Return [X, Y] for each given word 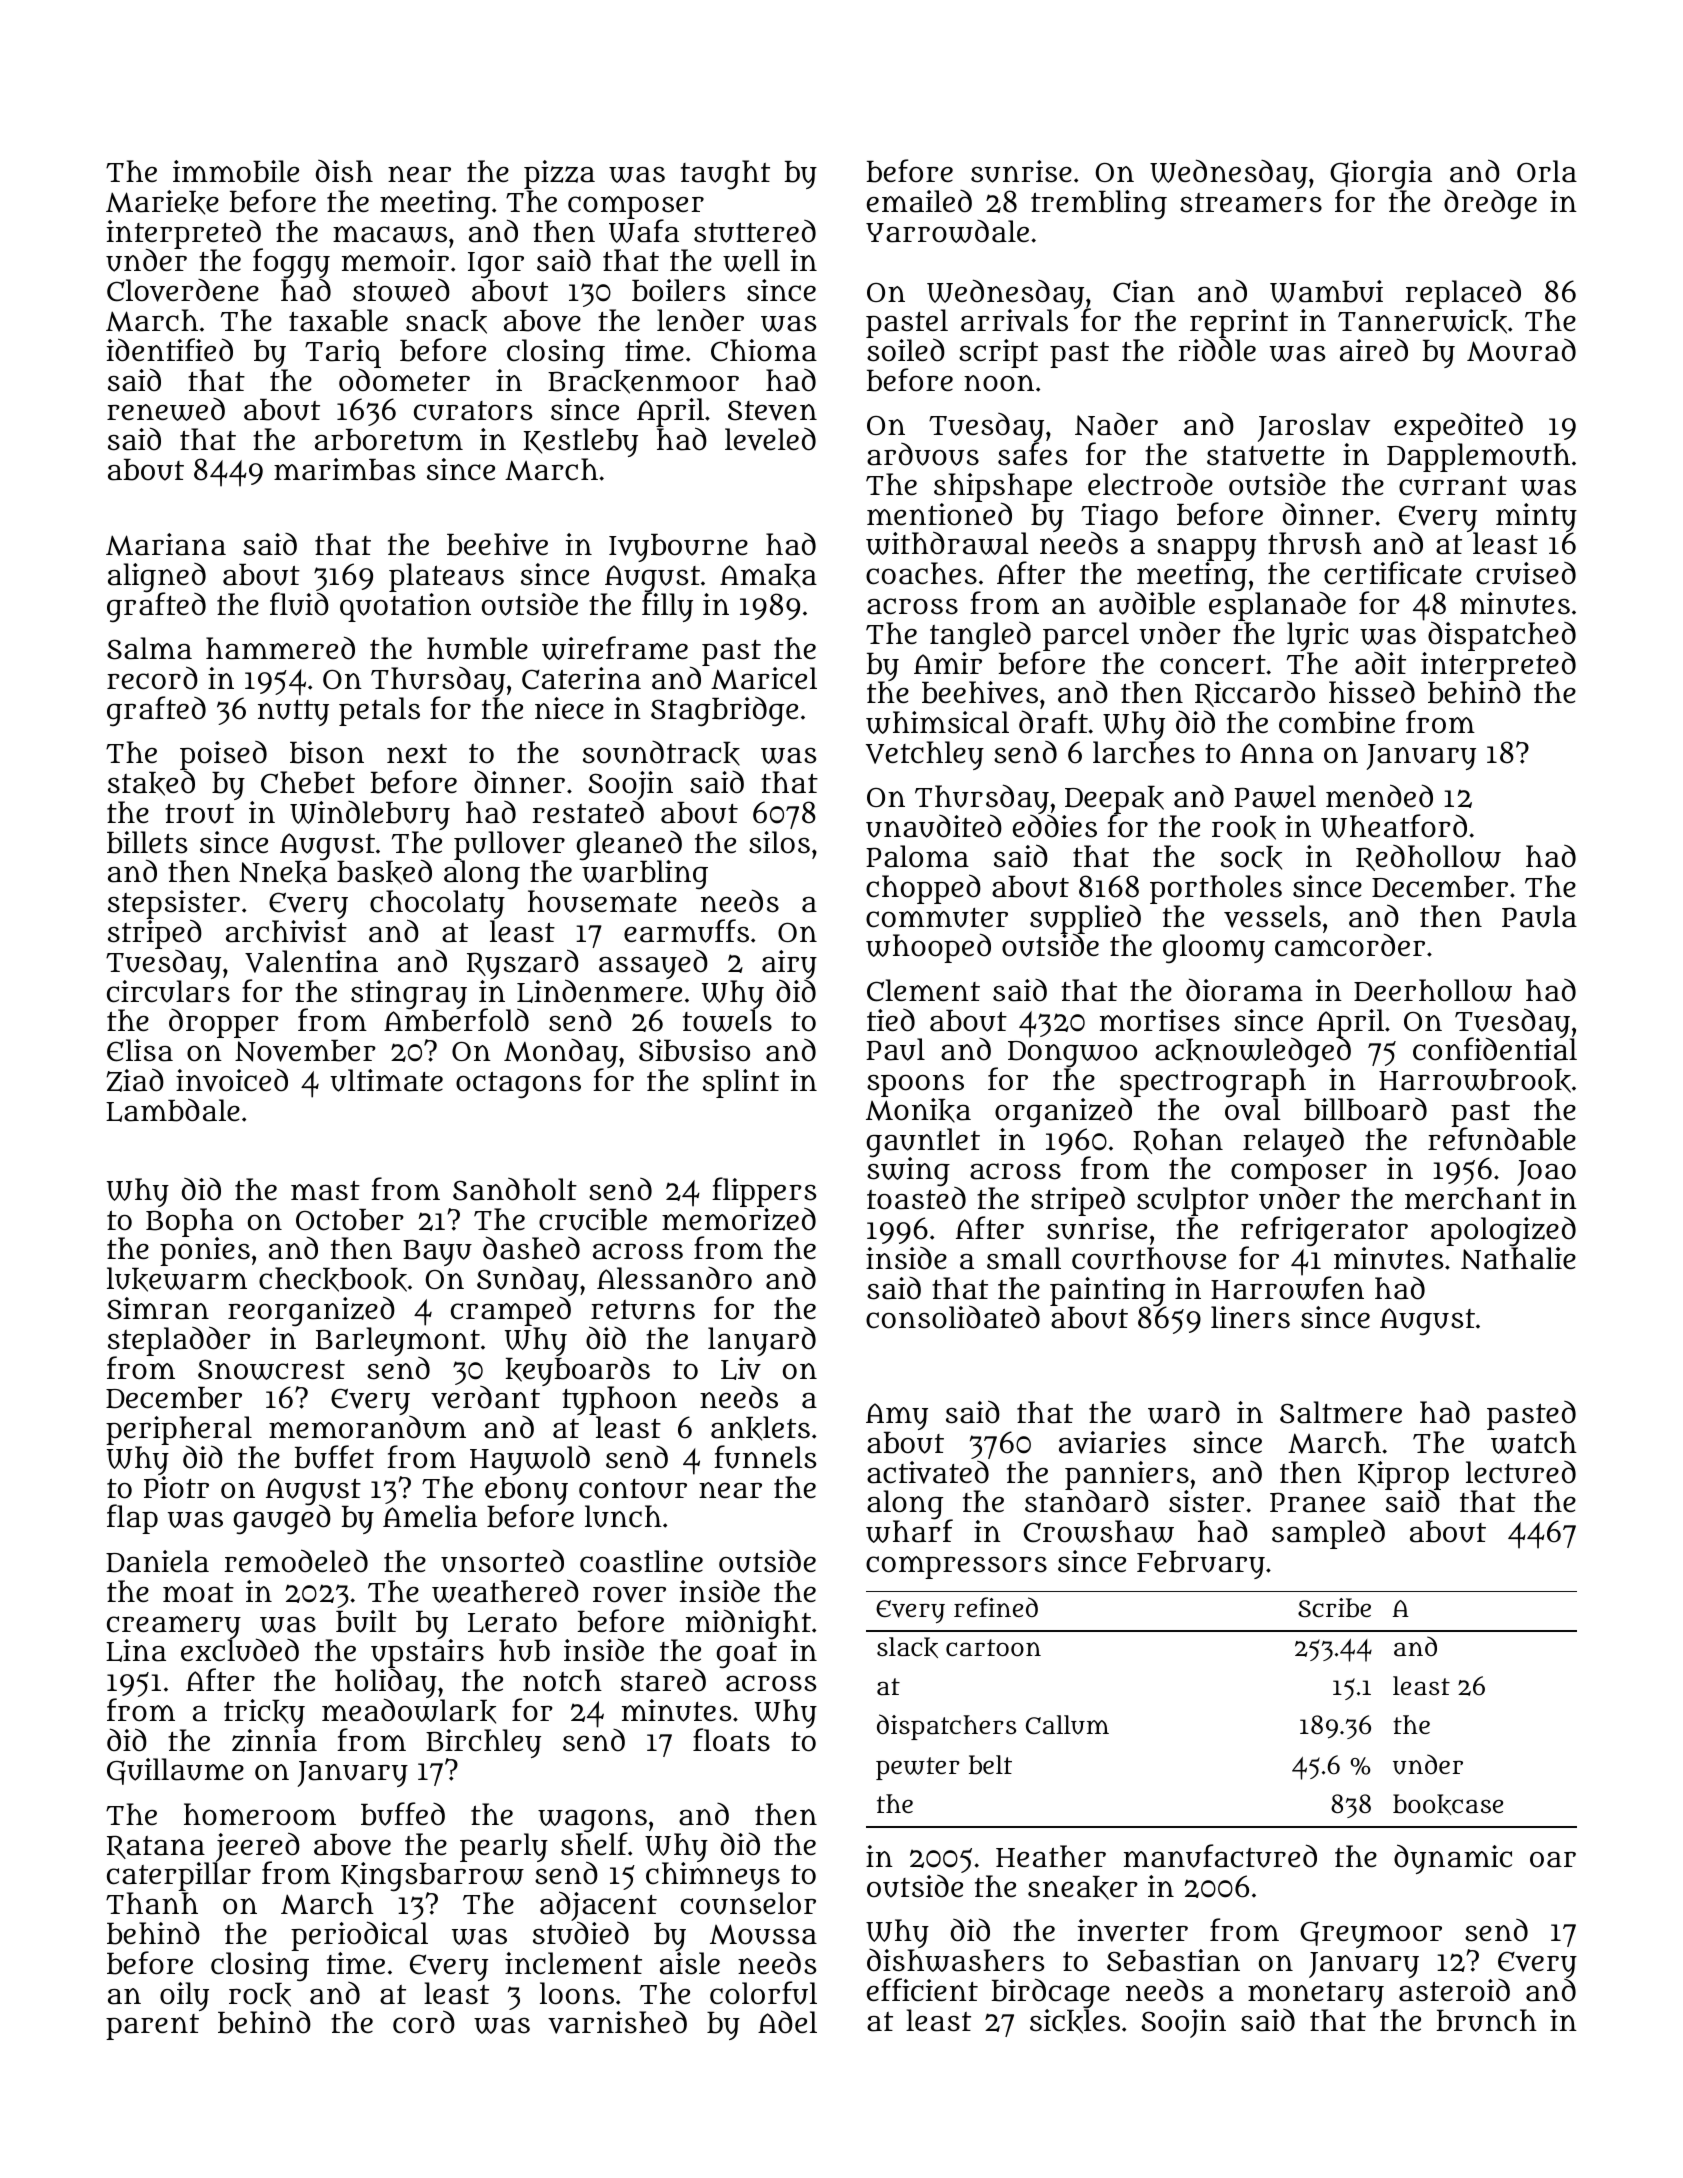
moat [198, 1592]
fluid [299, 604]
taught [725, 175]
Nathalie [1518, 1258]
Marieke [162, 202]
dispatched [1502, 636]
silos [779, 842]
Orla [1547, 171]
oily [184, 1996]
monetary [1316, 1995]
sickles [1075, 2021]
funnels [765, 1457]
